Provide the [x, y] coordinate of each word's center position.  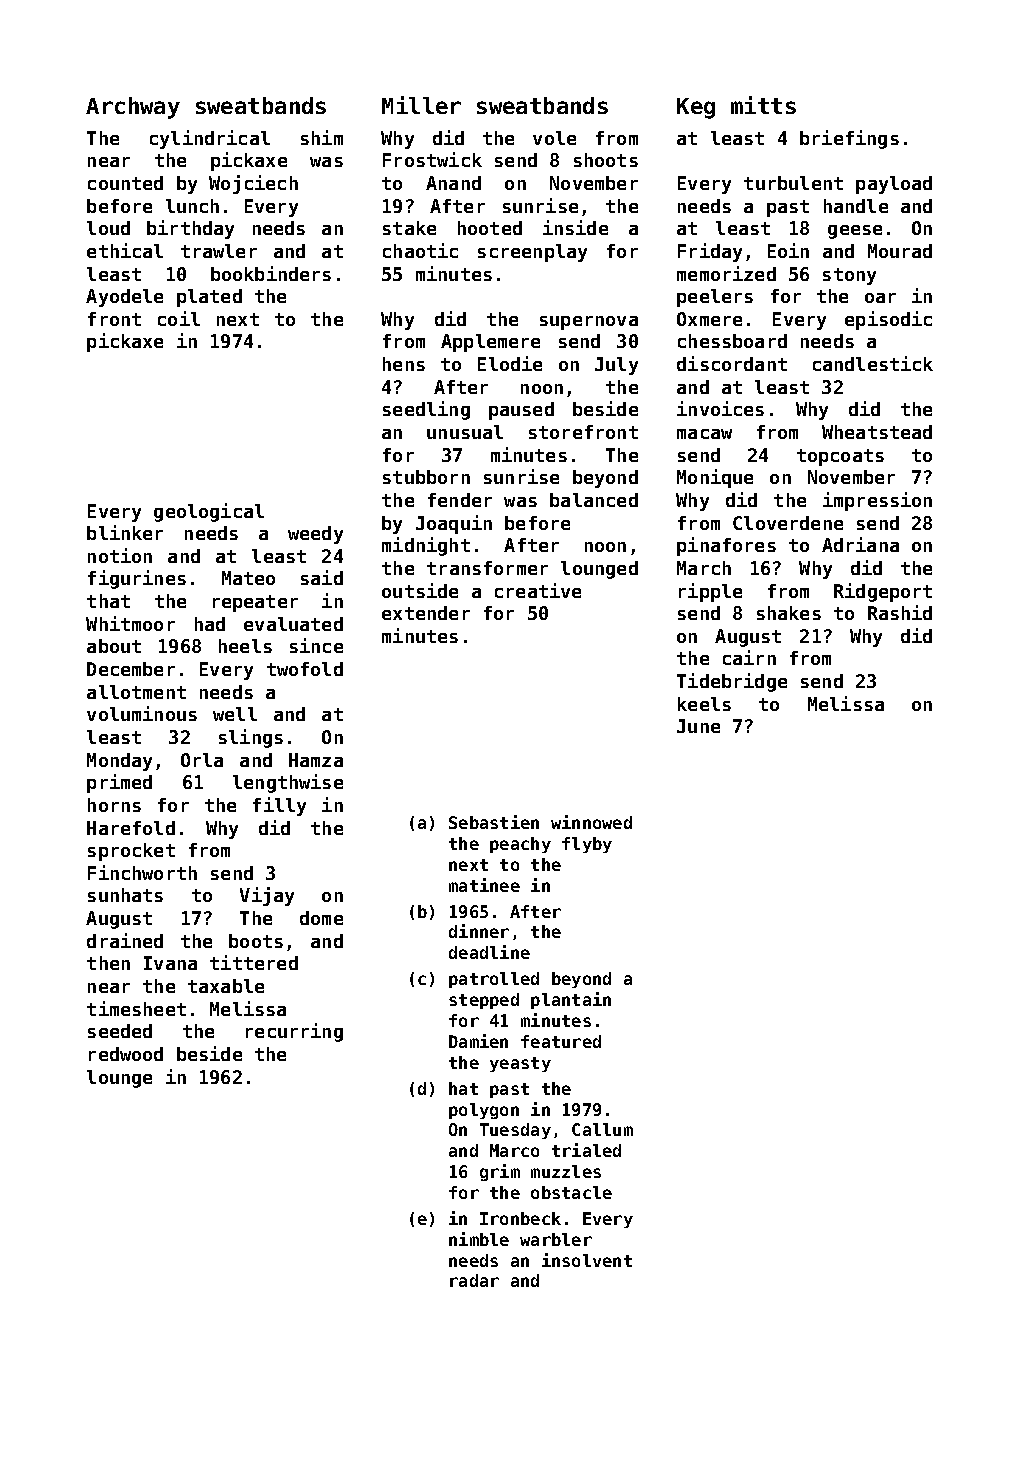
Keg [696, 108]
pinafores [726, 546]
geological [209, 512]
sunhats [125, 895]
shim [322, 137]
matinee [484, 885]
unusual [465, 432]
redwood [126, 1054]
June [698, 726]
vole [554, 138]
